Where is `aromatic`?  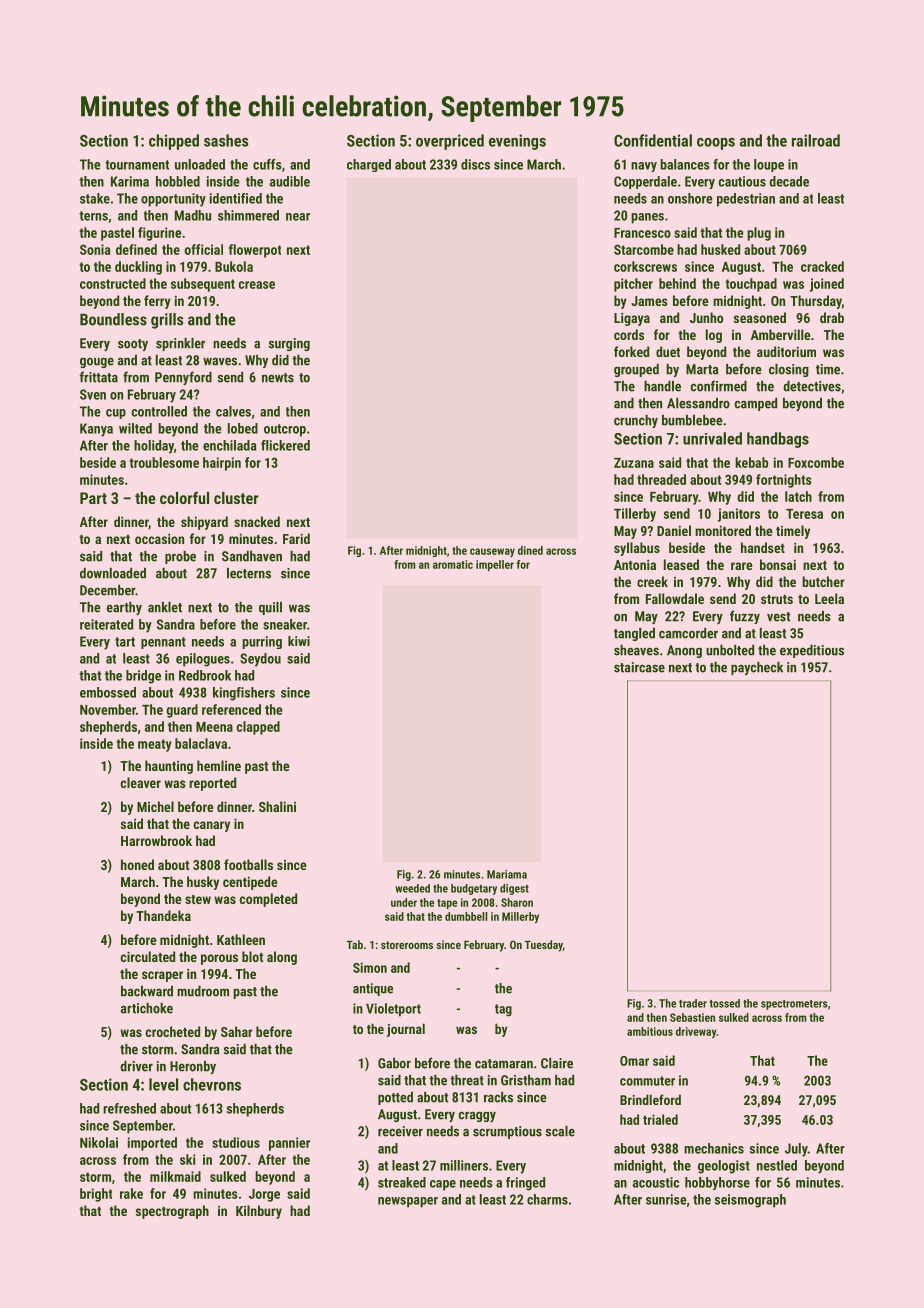 aromatic is located at coordinates (453, 564).
